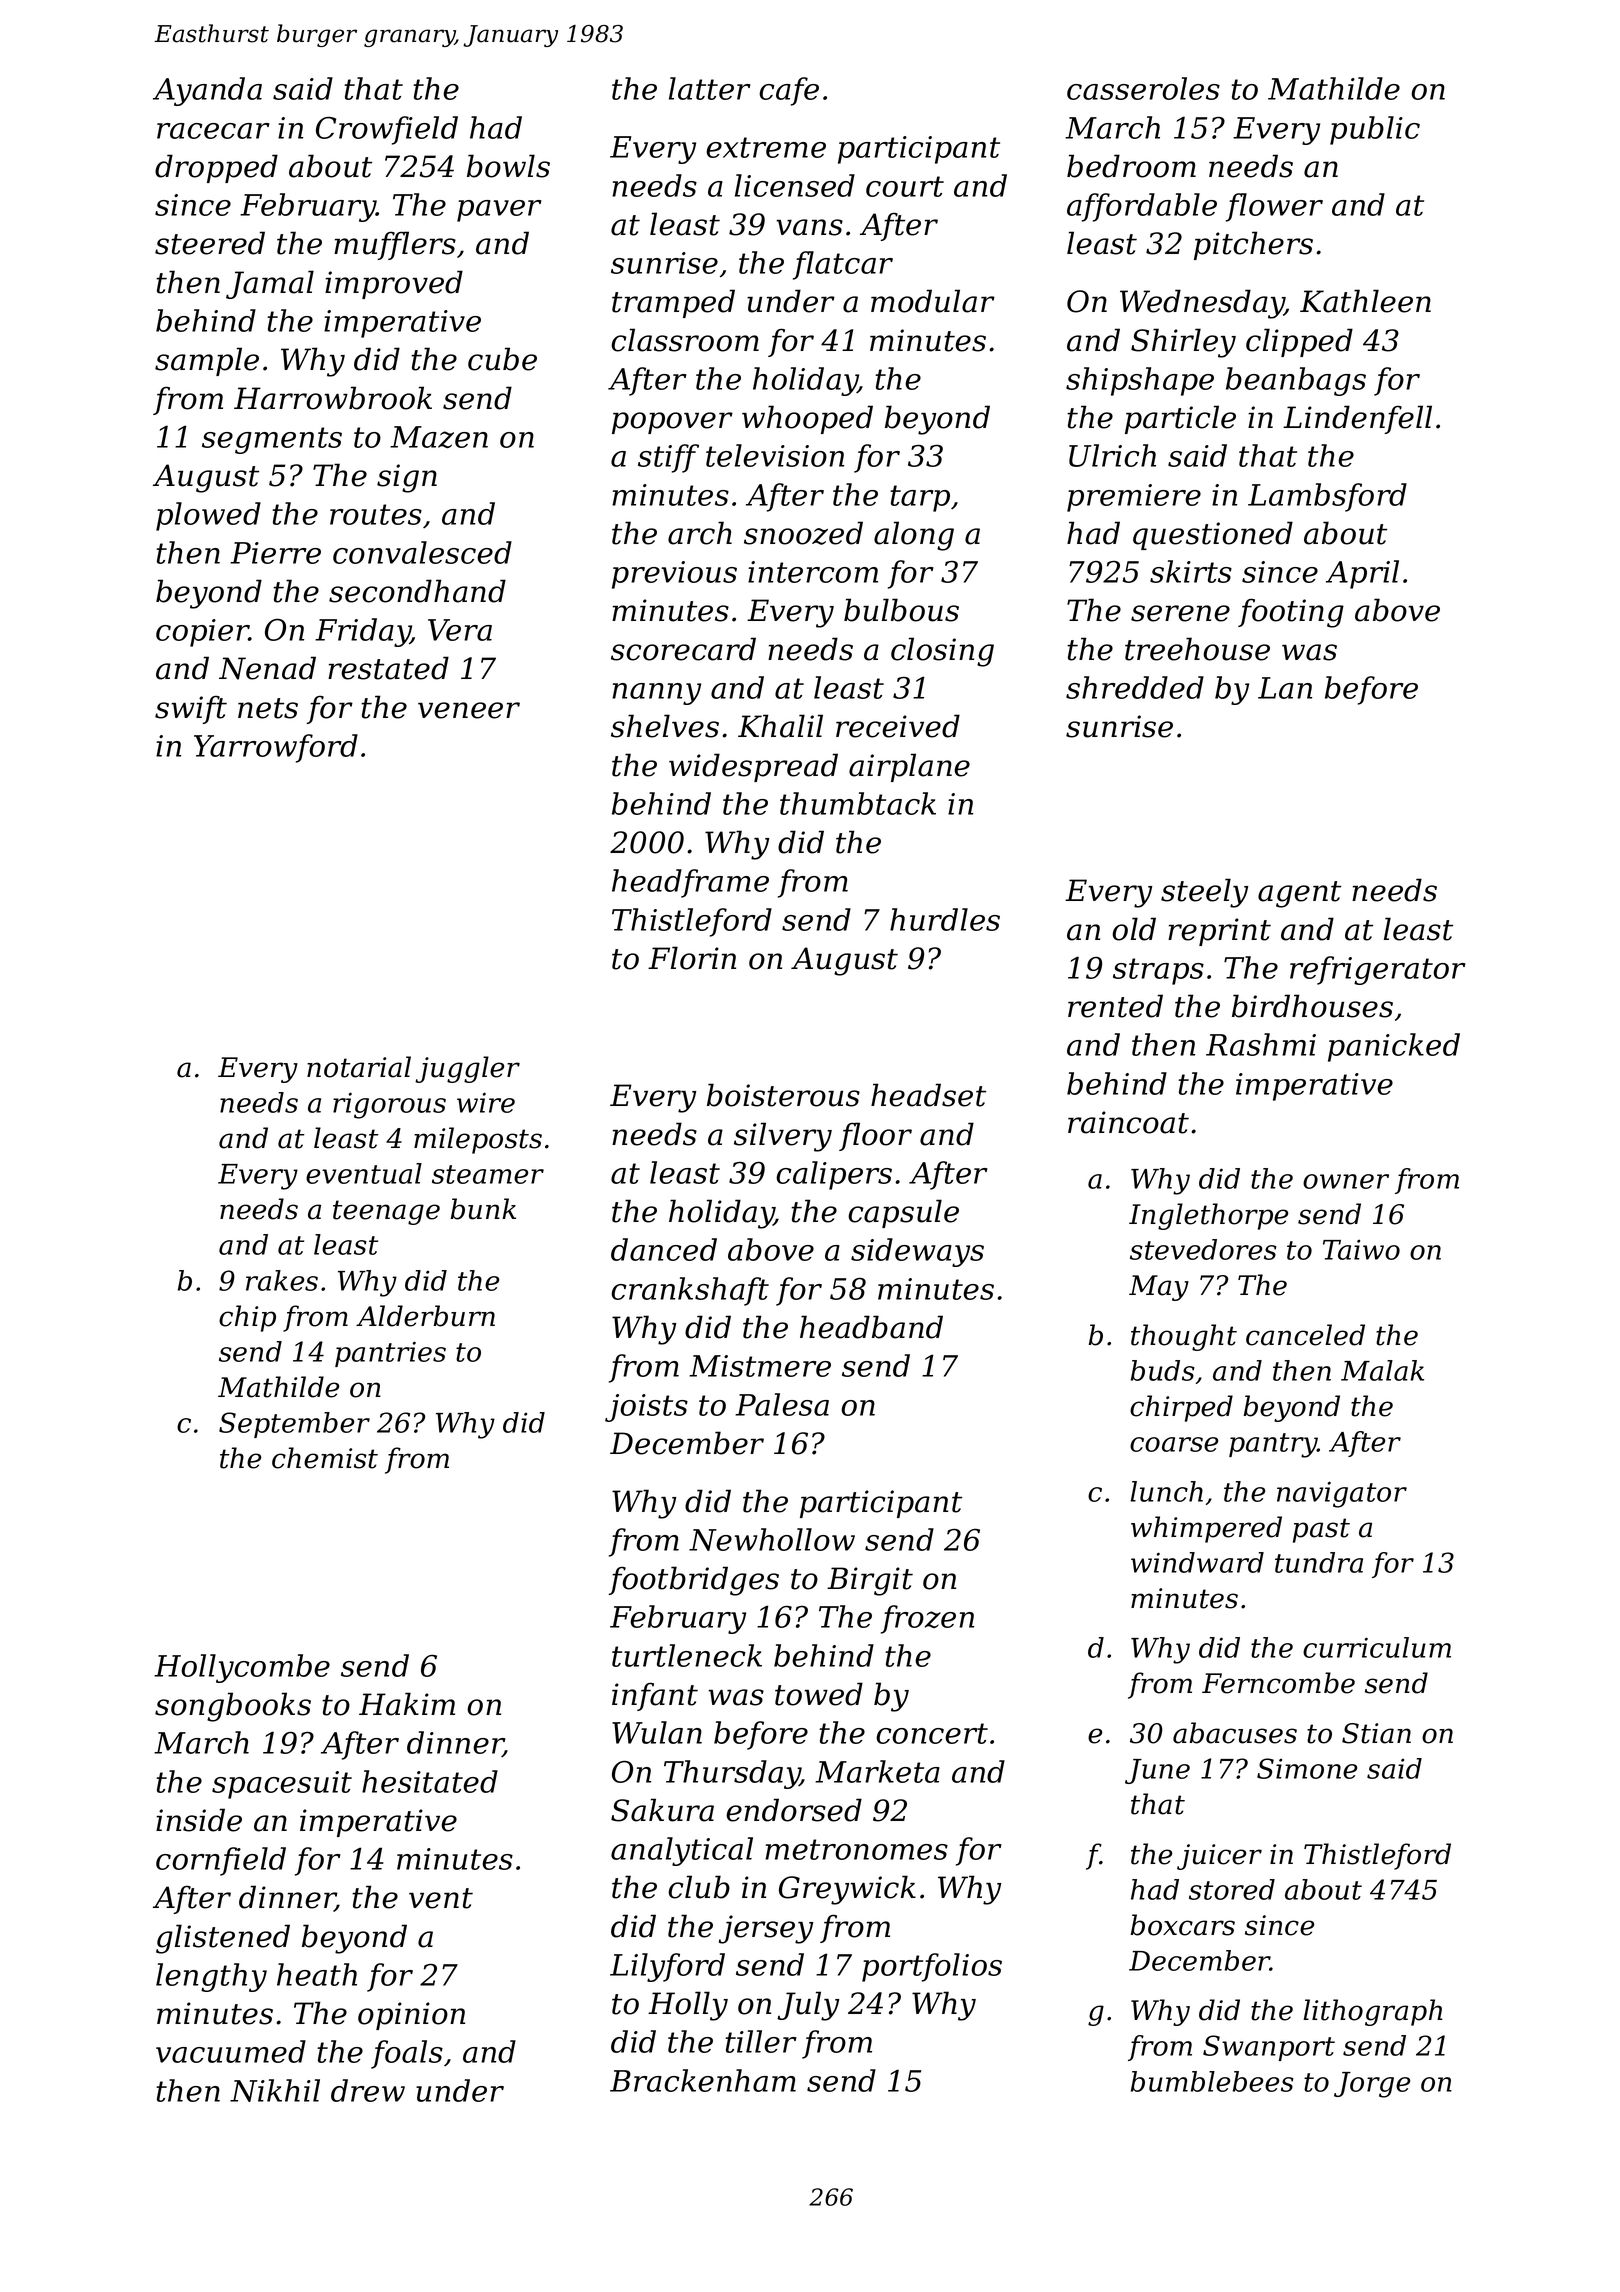 This document has height=2292, width=1620. Describe the element at coordinates (276, 748) in the document. I see `Yarrowford` at that location.
